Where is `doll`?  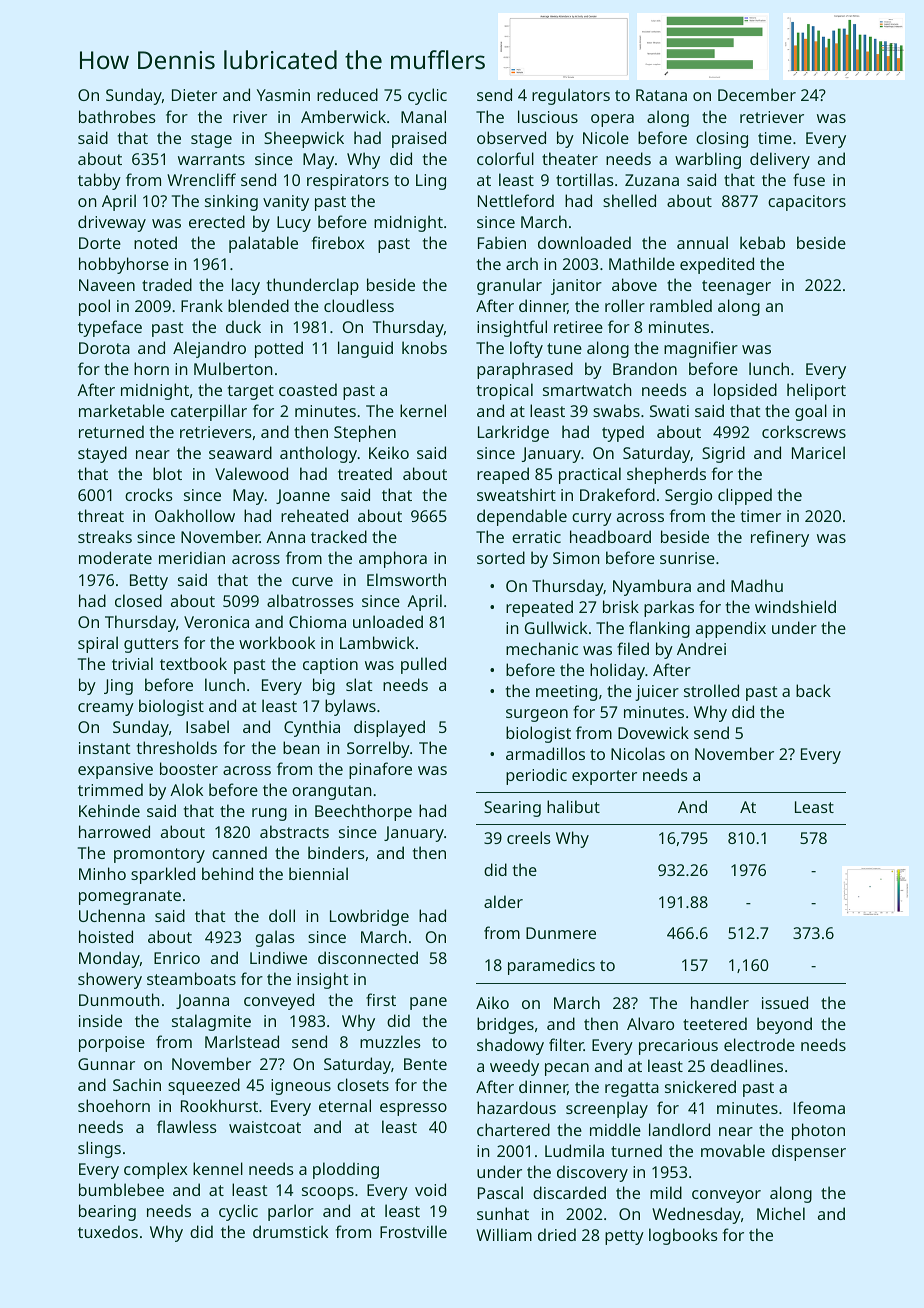 doll is located at coordinates (282, 915).
